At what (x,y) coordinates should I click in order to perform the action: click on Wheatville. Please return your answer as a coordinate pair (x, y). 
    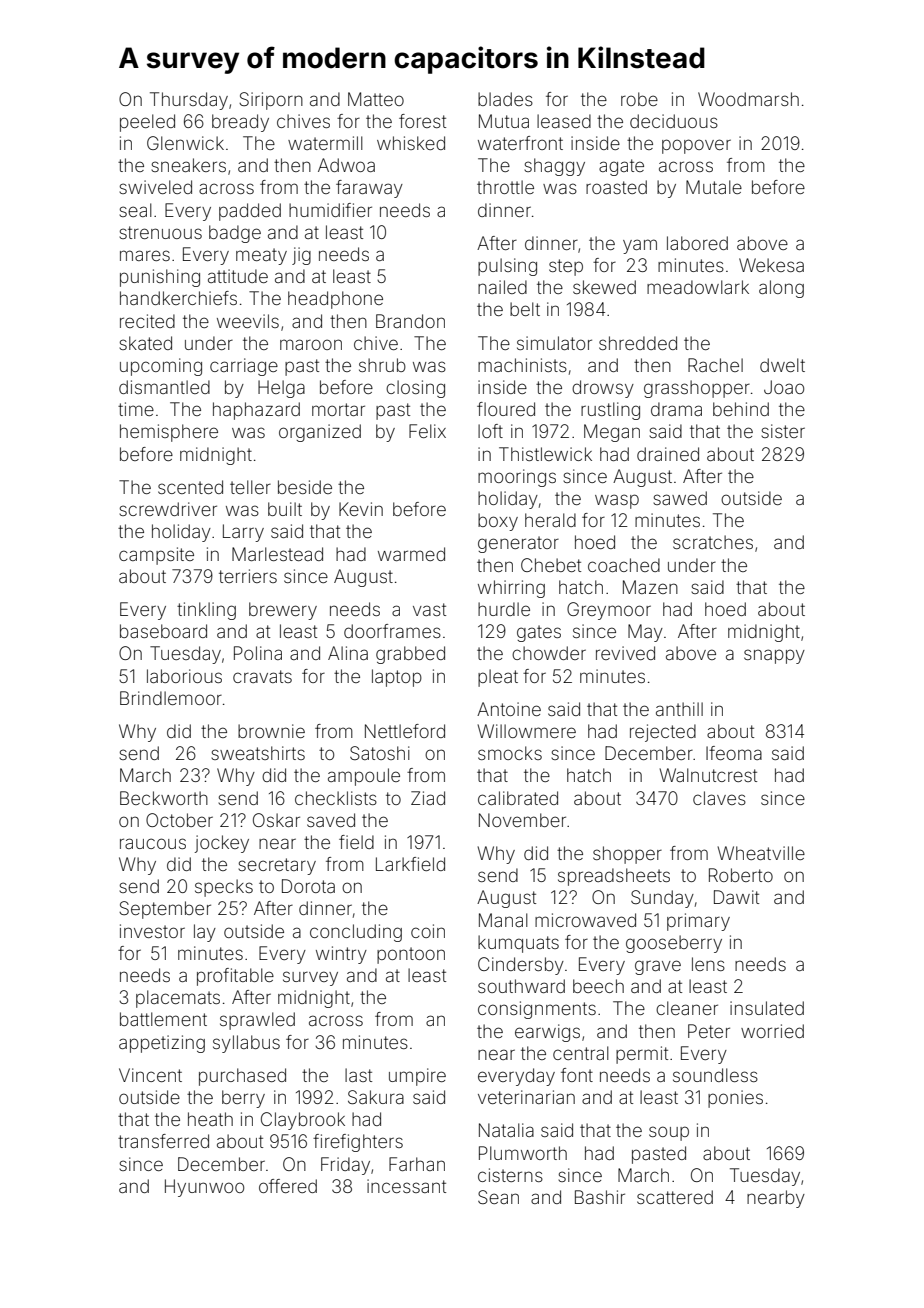
    Looking at the image, I should click on (761, 853).
